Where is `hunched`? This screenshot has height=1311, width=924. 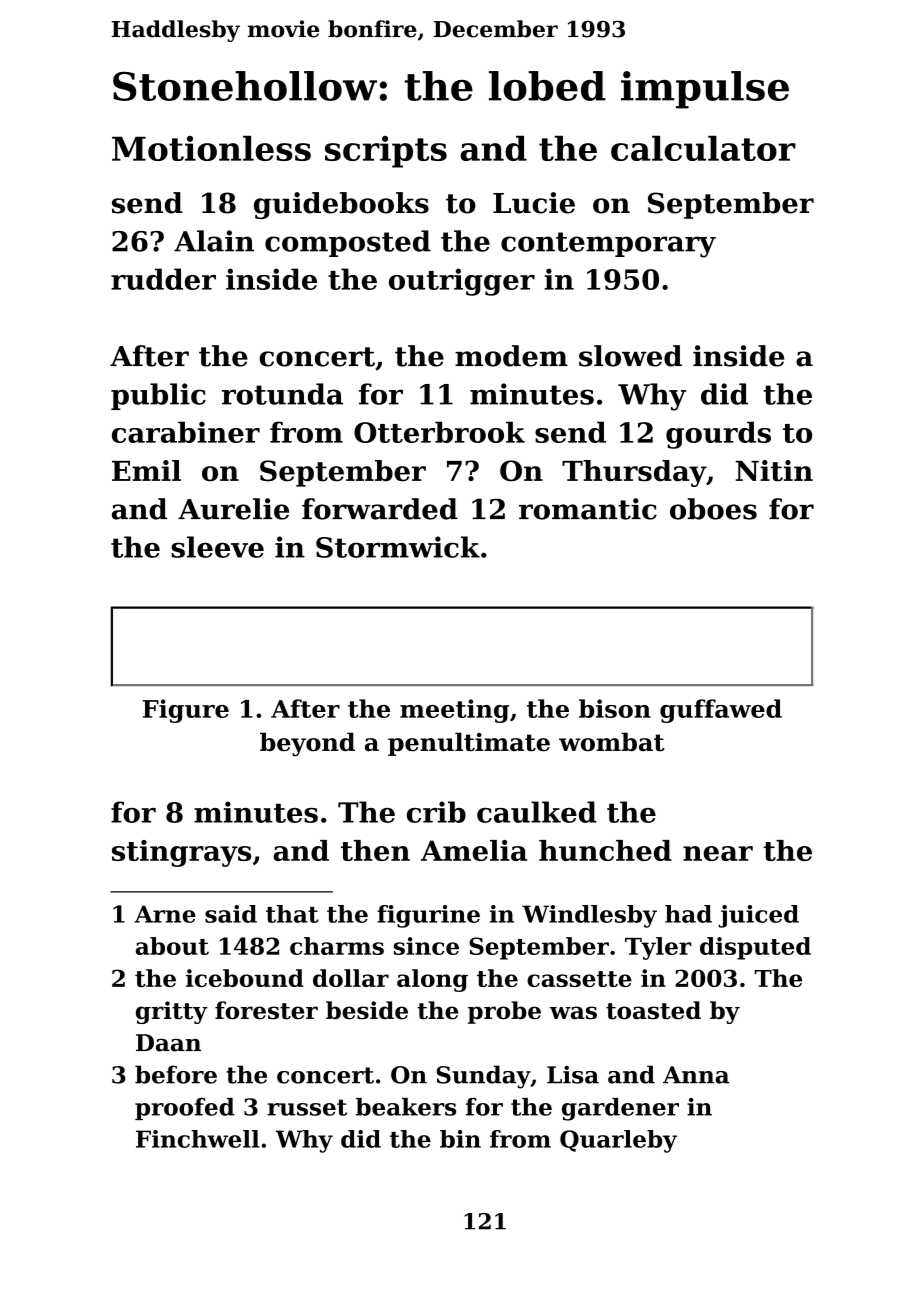 hunched is located at coordinates (605, 850).
